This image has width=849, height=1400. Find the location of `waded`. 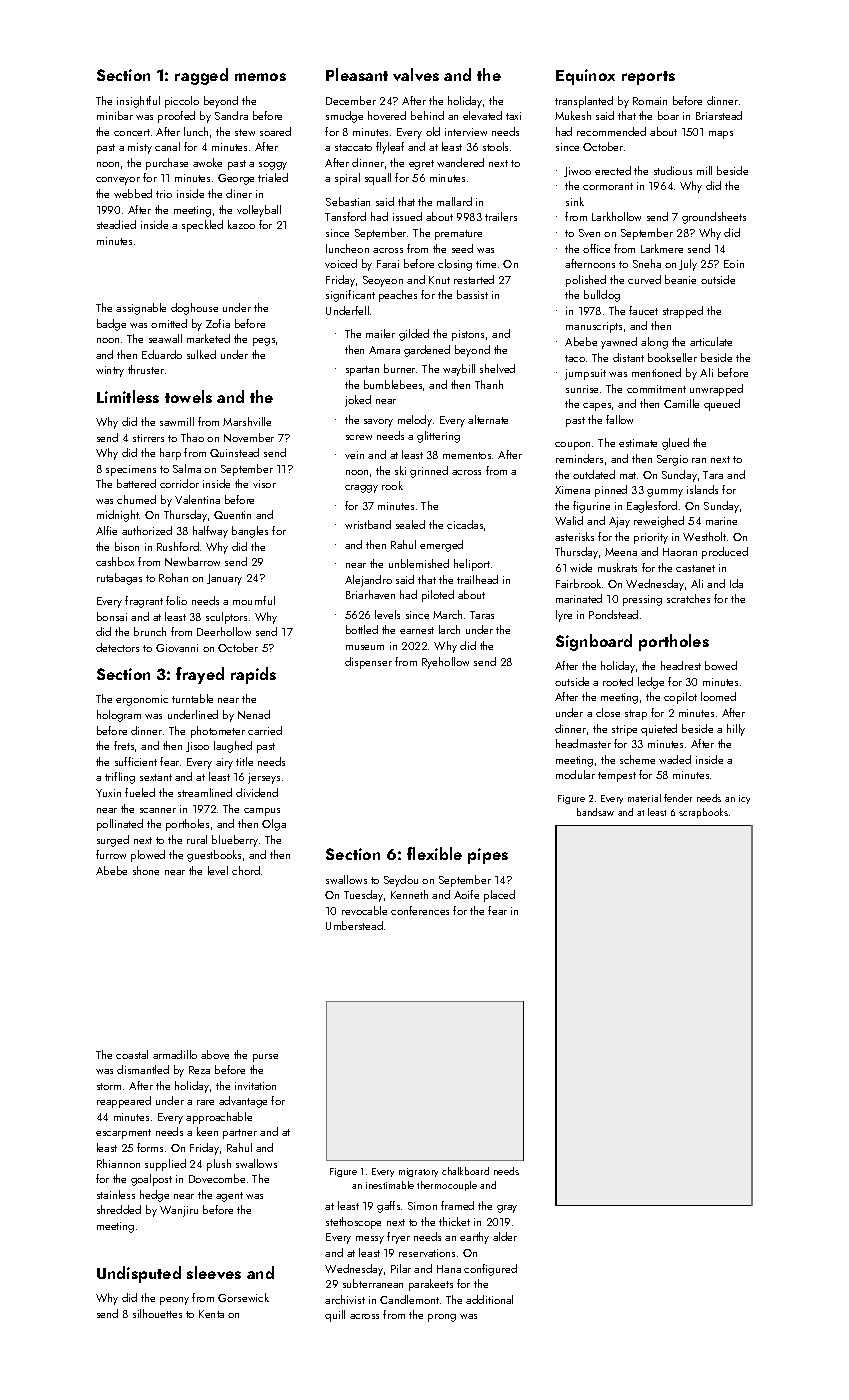

waded is located at coordinates (675, 759).
